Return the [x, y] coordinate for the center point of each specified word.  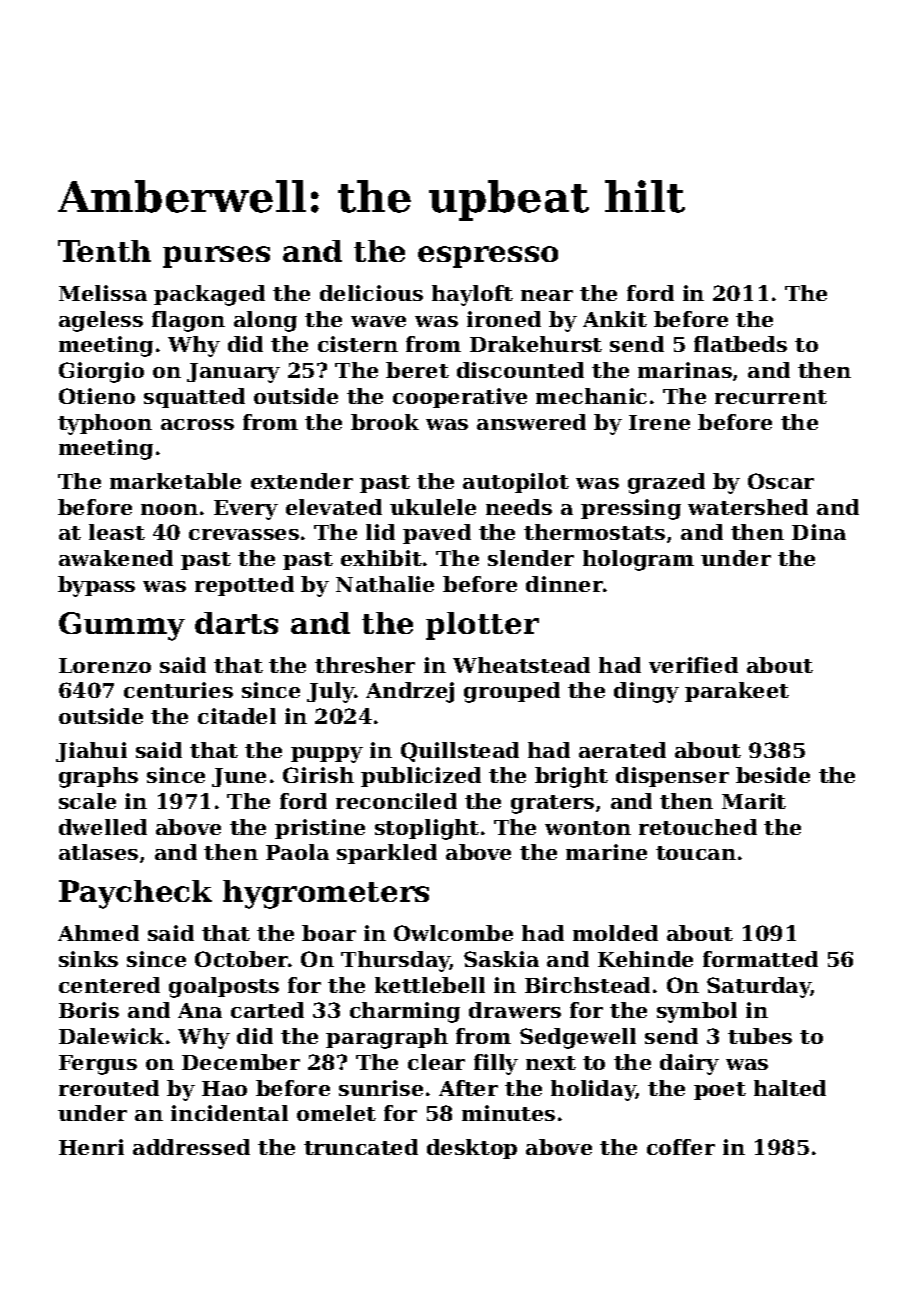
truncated [361, 1147]
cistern [358, 344]
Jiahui [91, 752]
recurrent [771, 397]
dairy [689, 1064]
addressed [191, 1147]
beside [773, 775]
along [265, 321]
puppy [327, 755]
